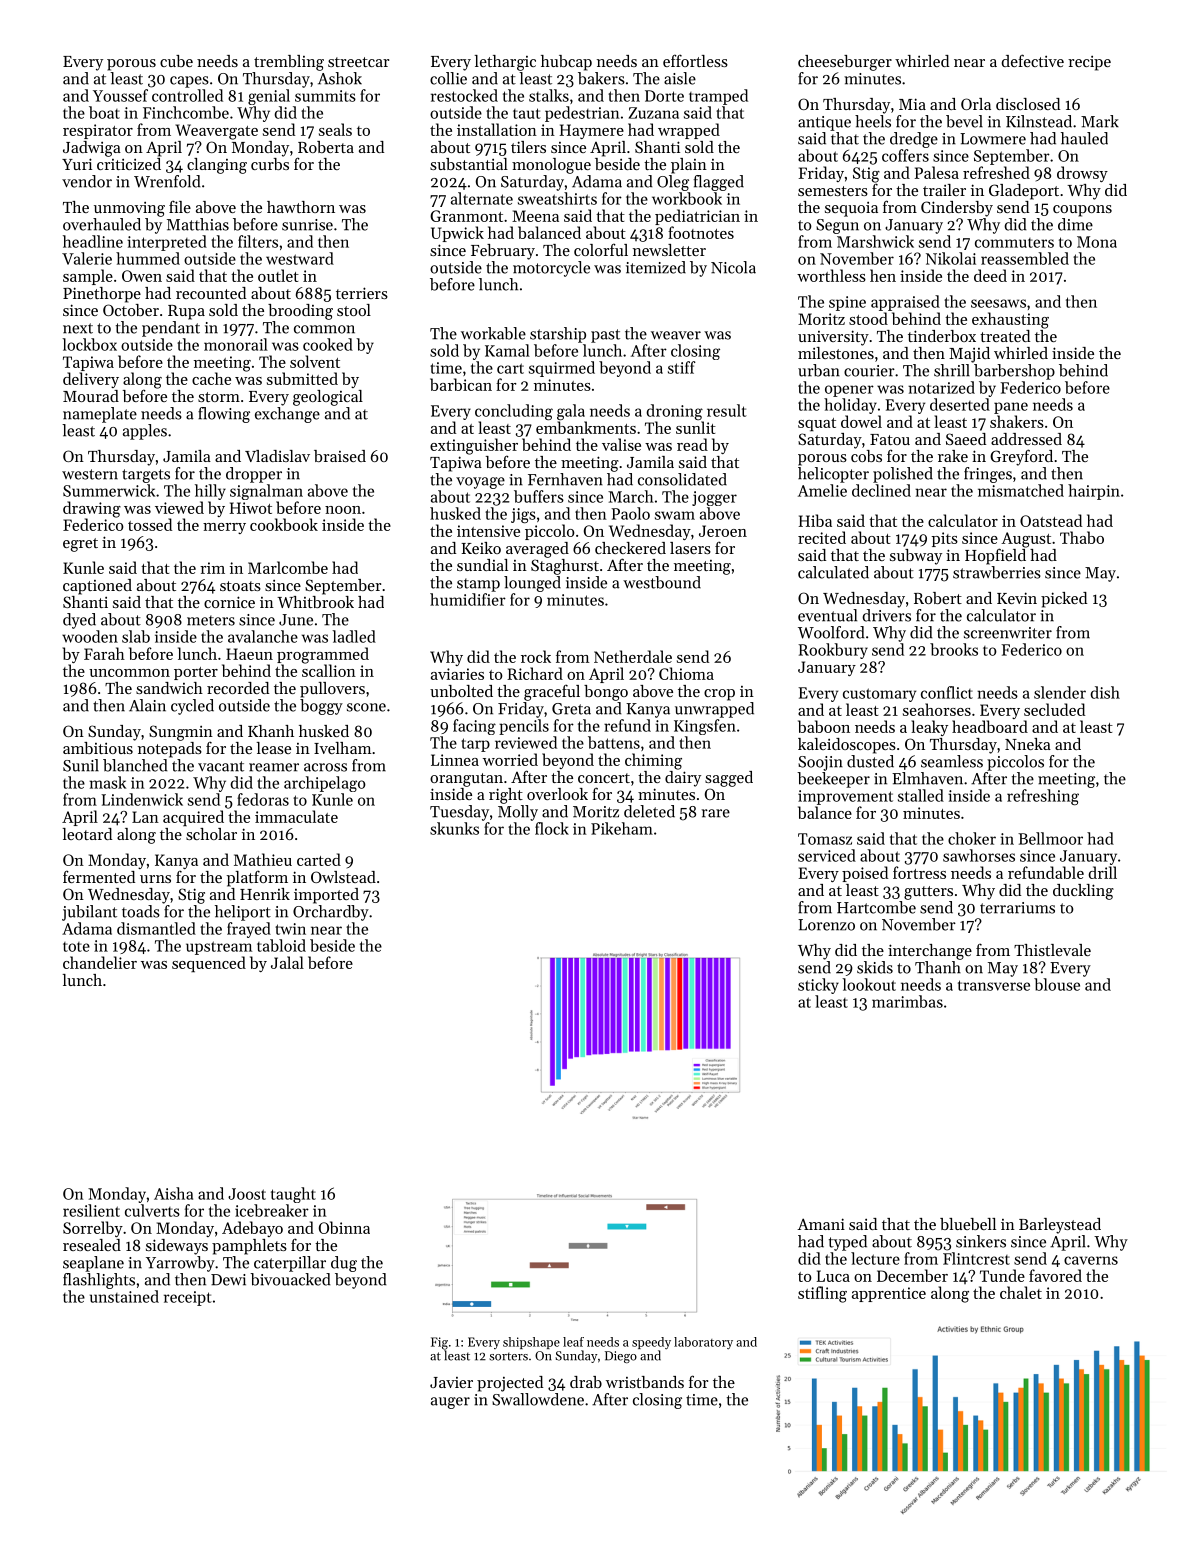 Image resolution: width=1190 pixels, height=1541 pixels. I want to click on installation, so click(497, 129).
